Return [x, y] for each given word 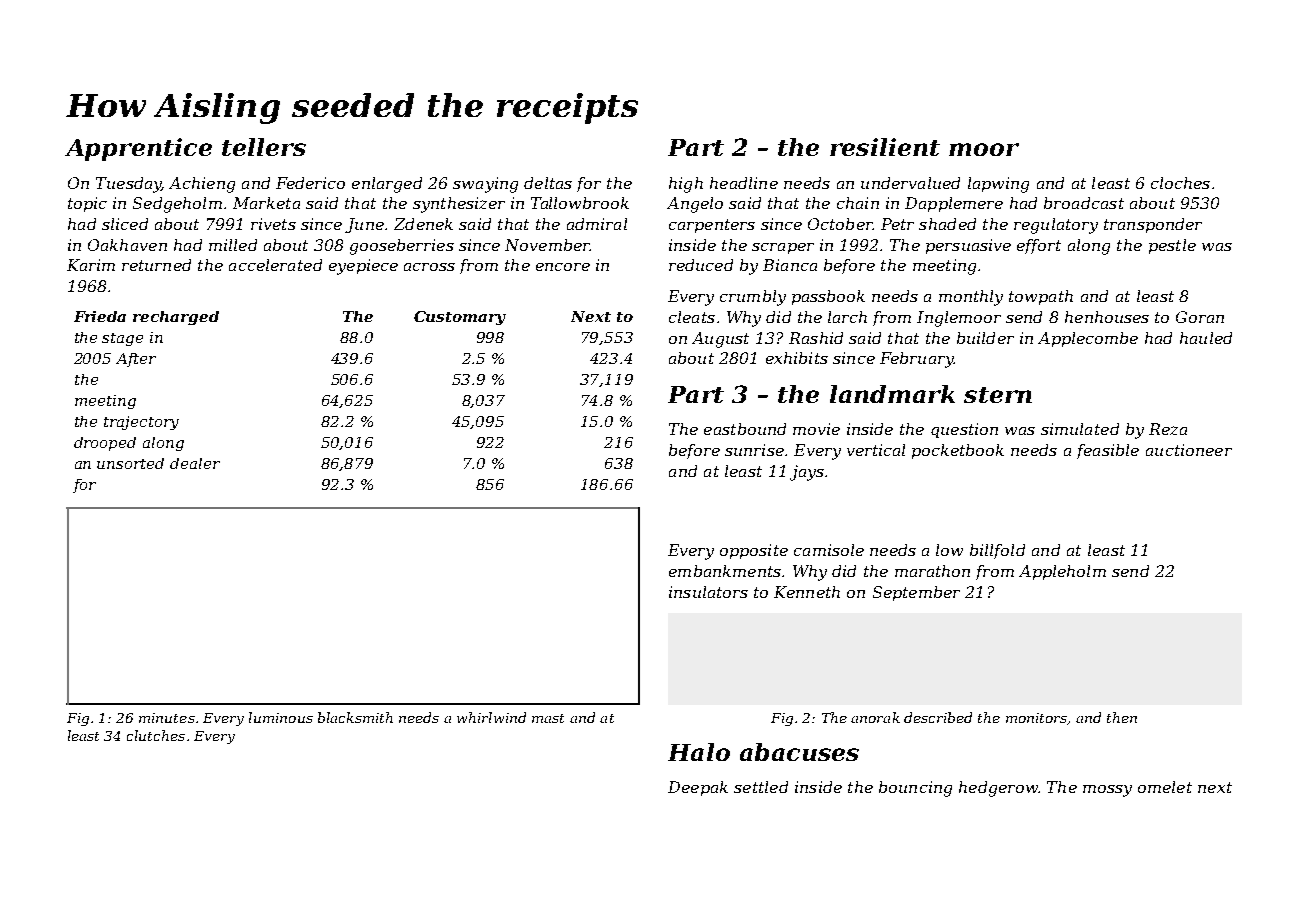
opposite [754, 551]
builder [985, 338]
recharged [176, 318]
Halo [699, 752]
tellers [264, 147]
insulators [708, 592]
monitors [1036, 718]
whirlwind [491, 717]
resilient [885, 147]
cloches [1180, 183]
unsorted [130, 463]
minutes [167, 718]
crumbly [753, 298]
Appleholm [1062, 572]
